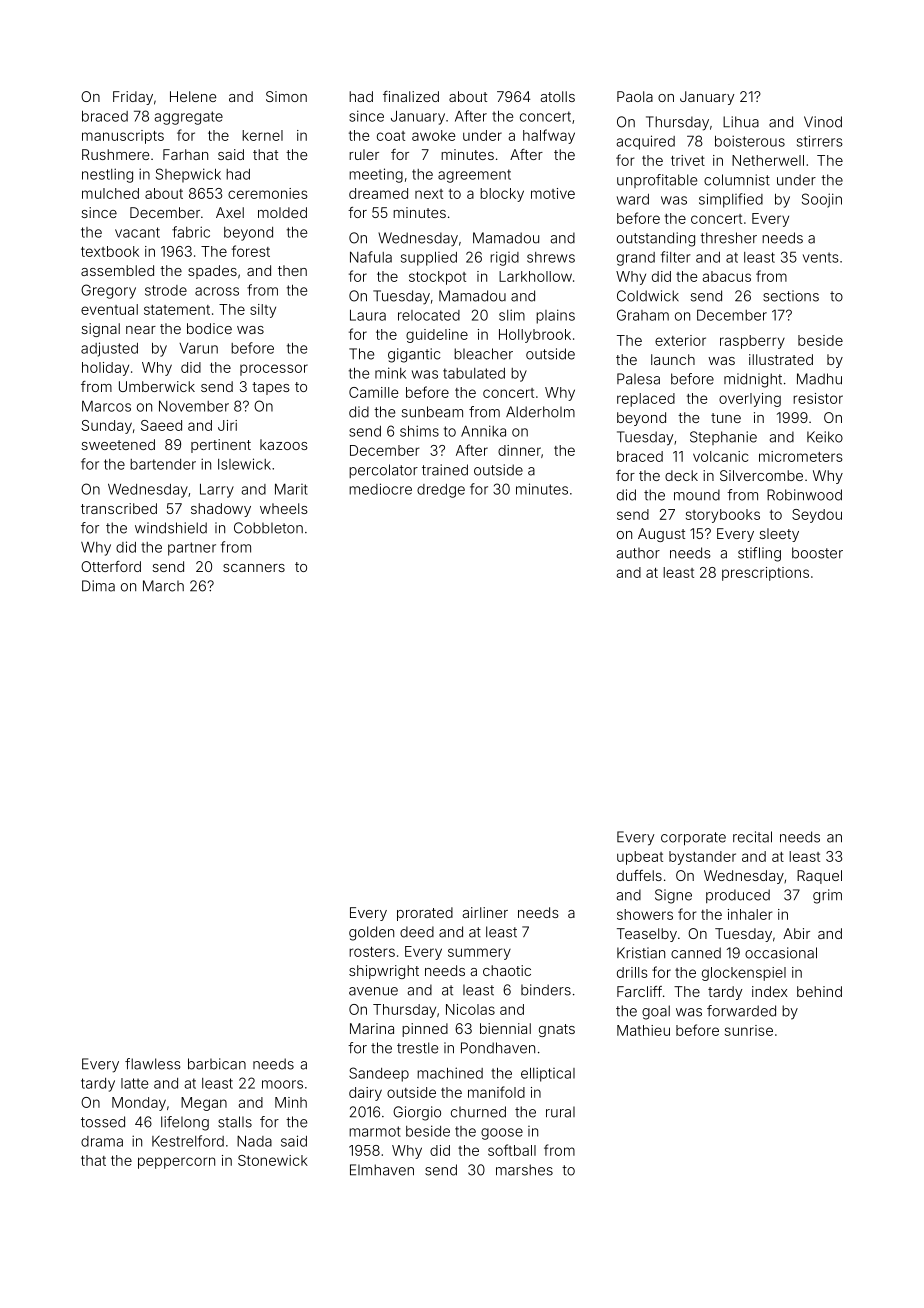 This image has height=1308, width=924. What do you see at coordinates (188, 175) in the image?
I see `Shepwick` at bounding box center [188, 175].
